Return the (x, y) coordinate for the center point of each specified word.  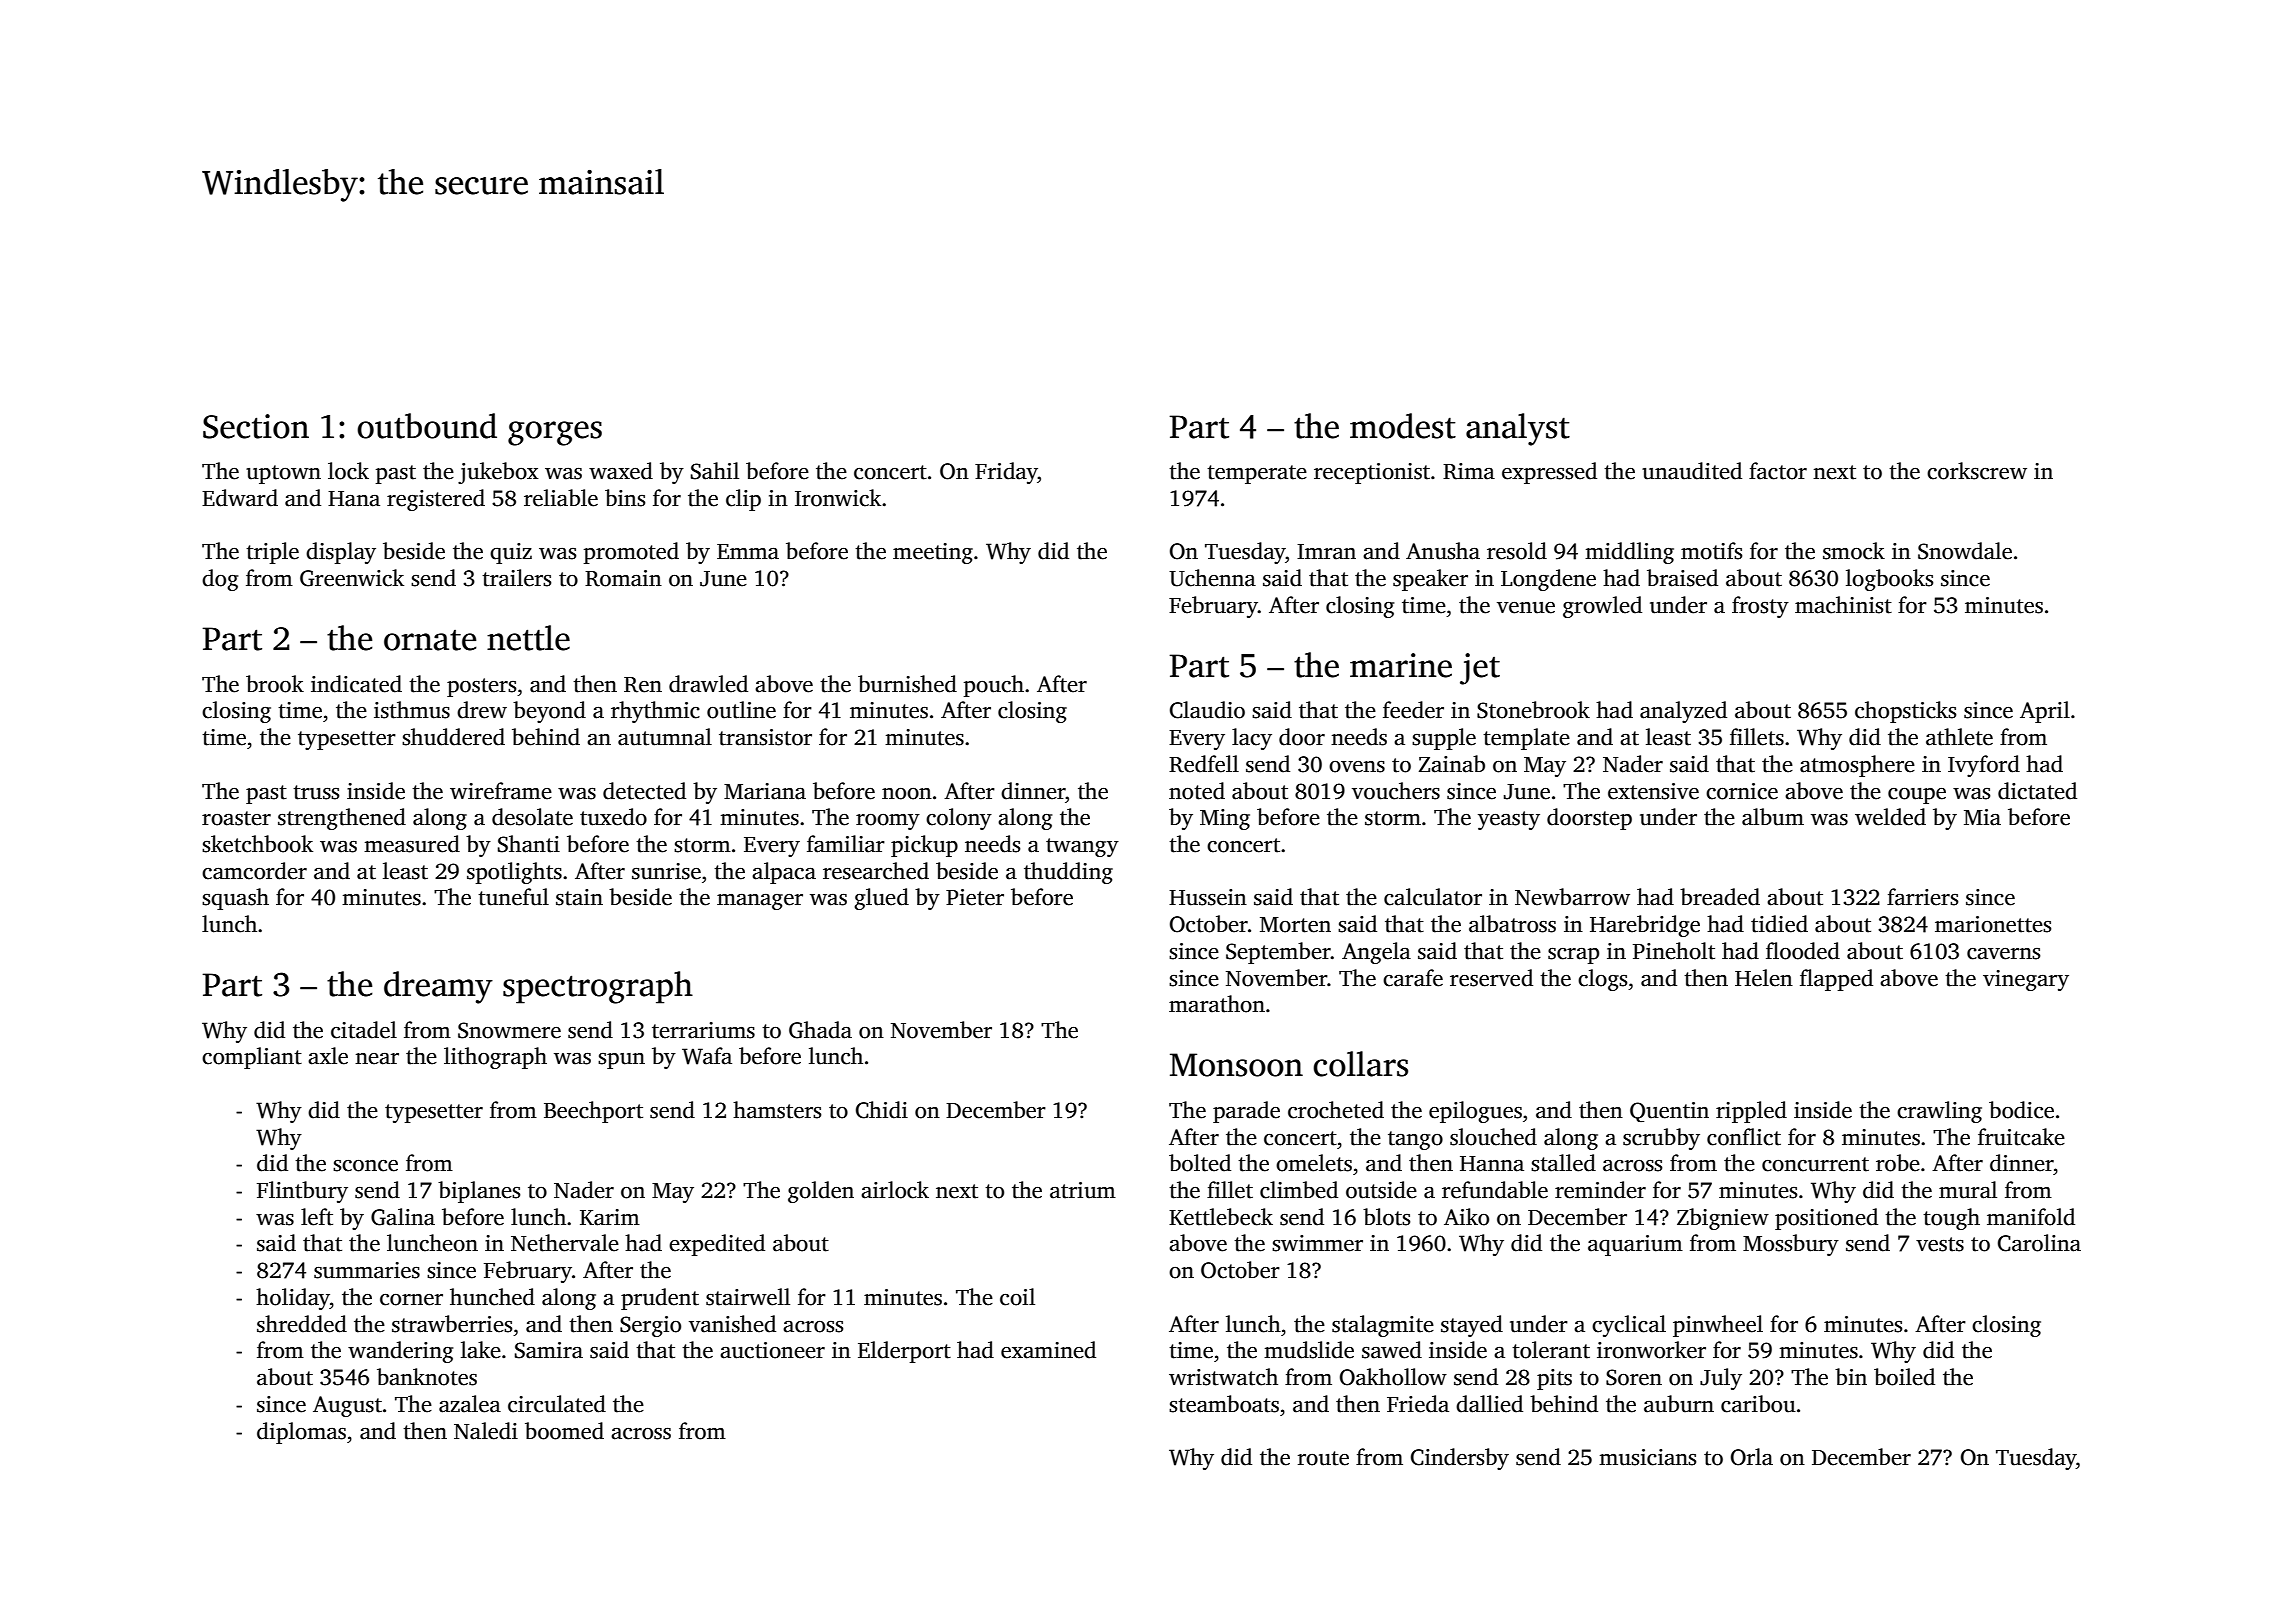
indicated (356, 684)
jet (1480, 669)
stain (579, 897)
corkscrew (1977, 471)
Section (256, 426)
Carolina (2039, 1243)
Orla (1752, 1457)
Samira (549, 1350)
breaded (1720, 897)
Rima (1469, 471)
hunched (492, 1297)
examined (1048, 1350)
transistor (765, 737)
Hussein (1208, 897)
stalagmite (1383, 1326)
